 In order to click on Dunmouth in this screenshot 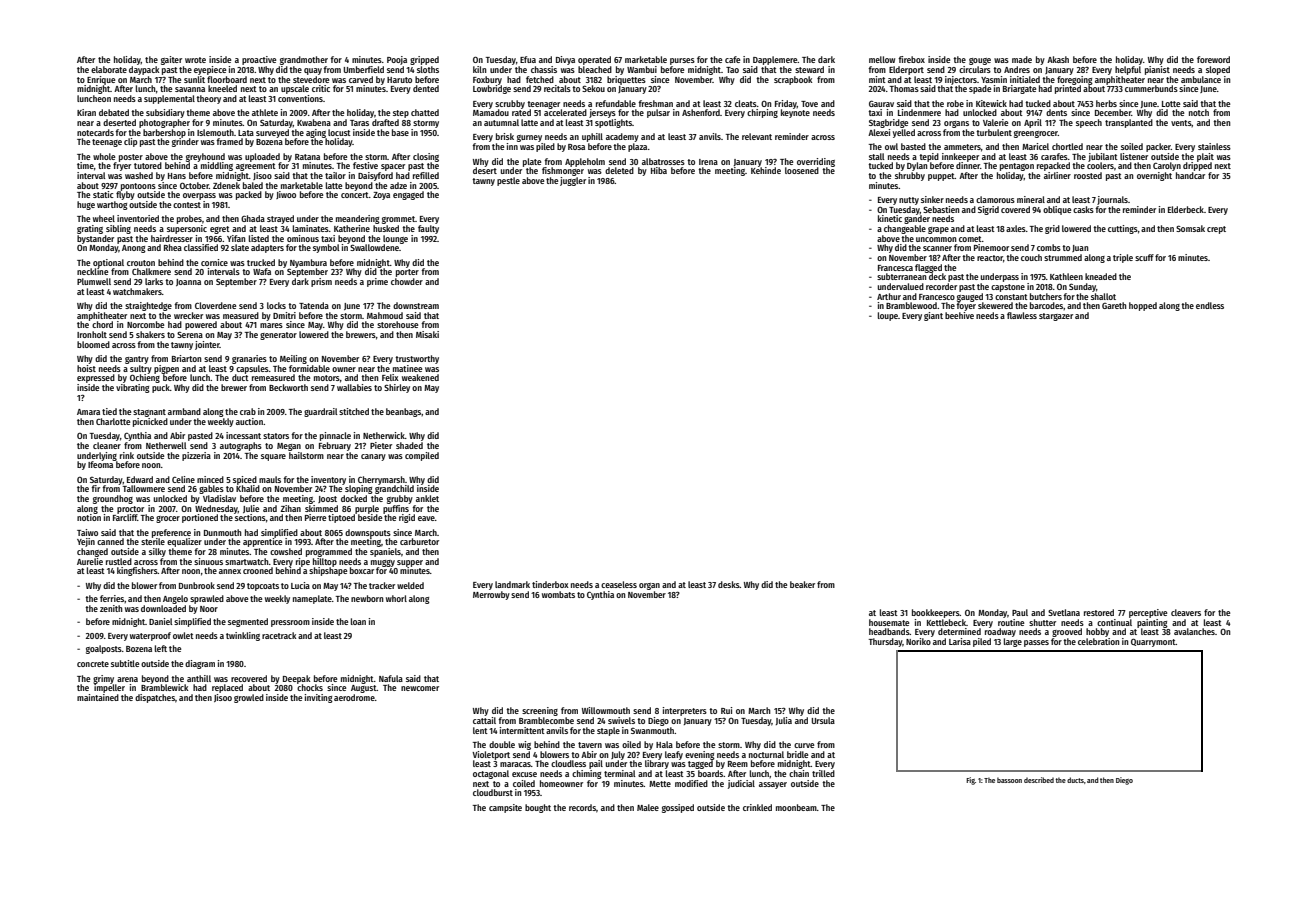, I will do `click(222, 532)`.
